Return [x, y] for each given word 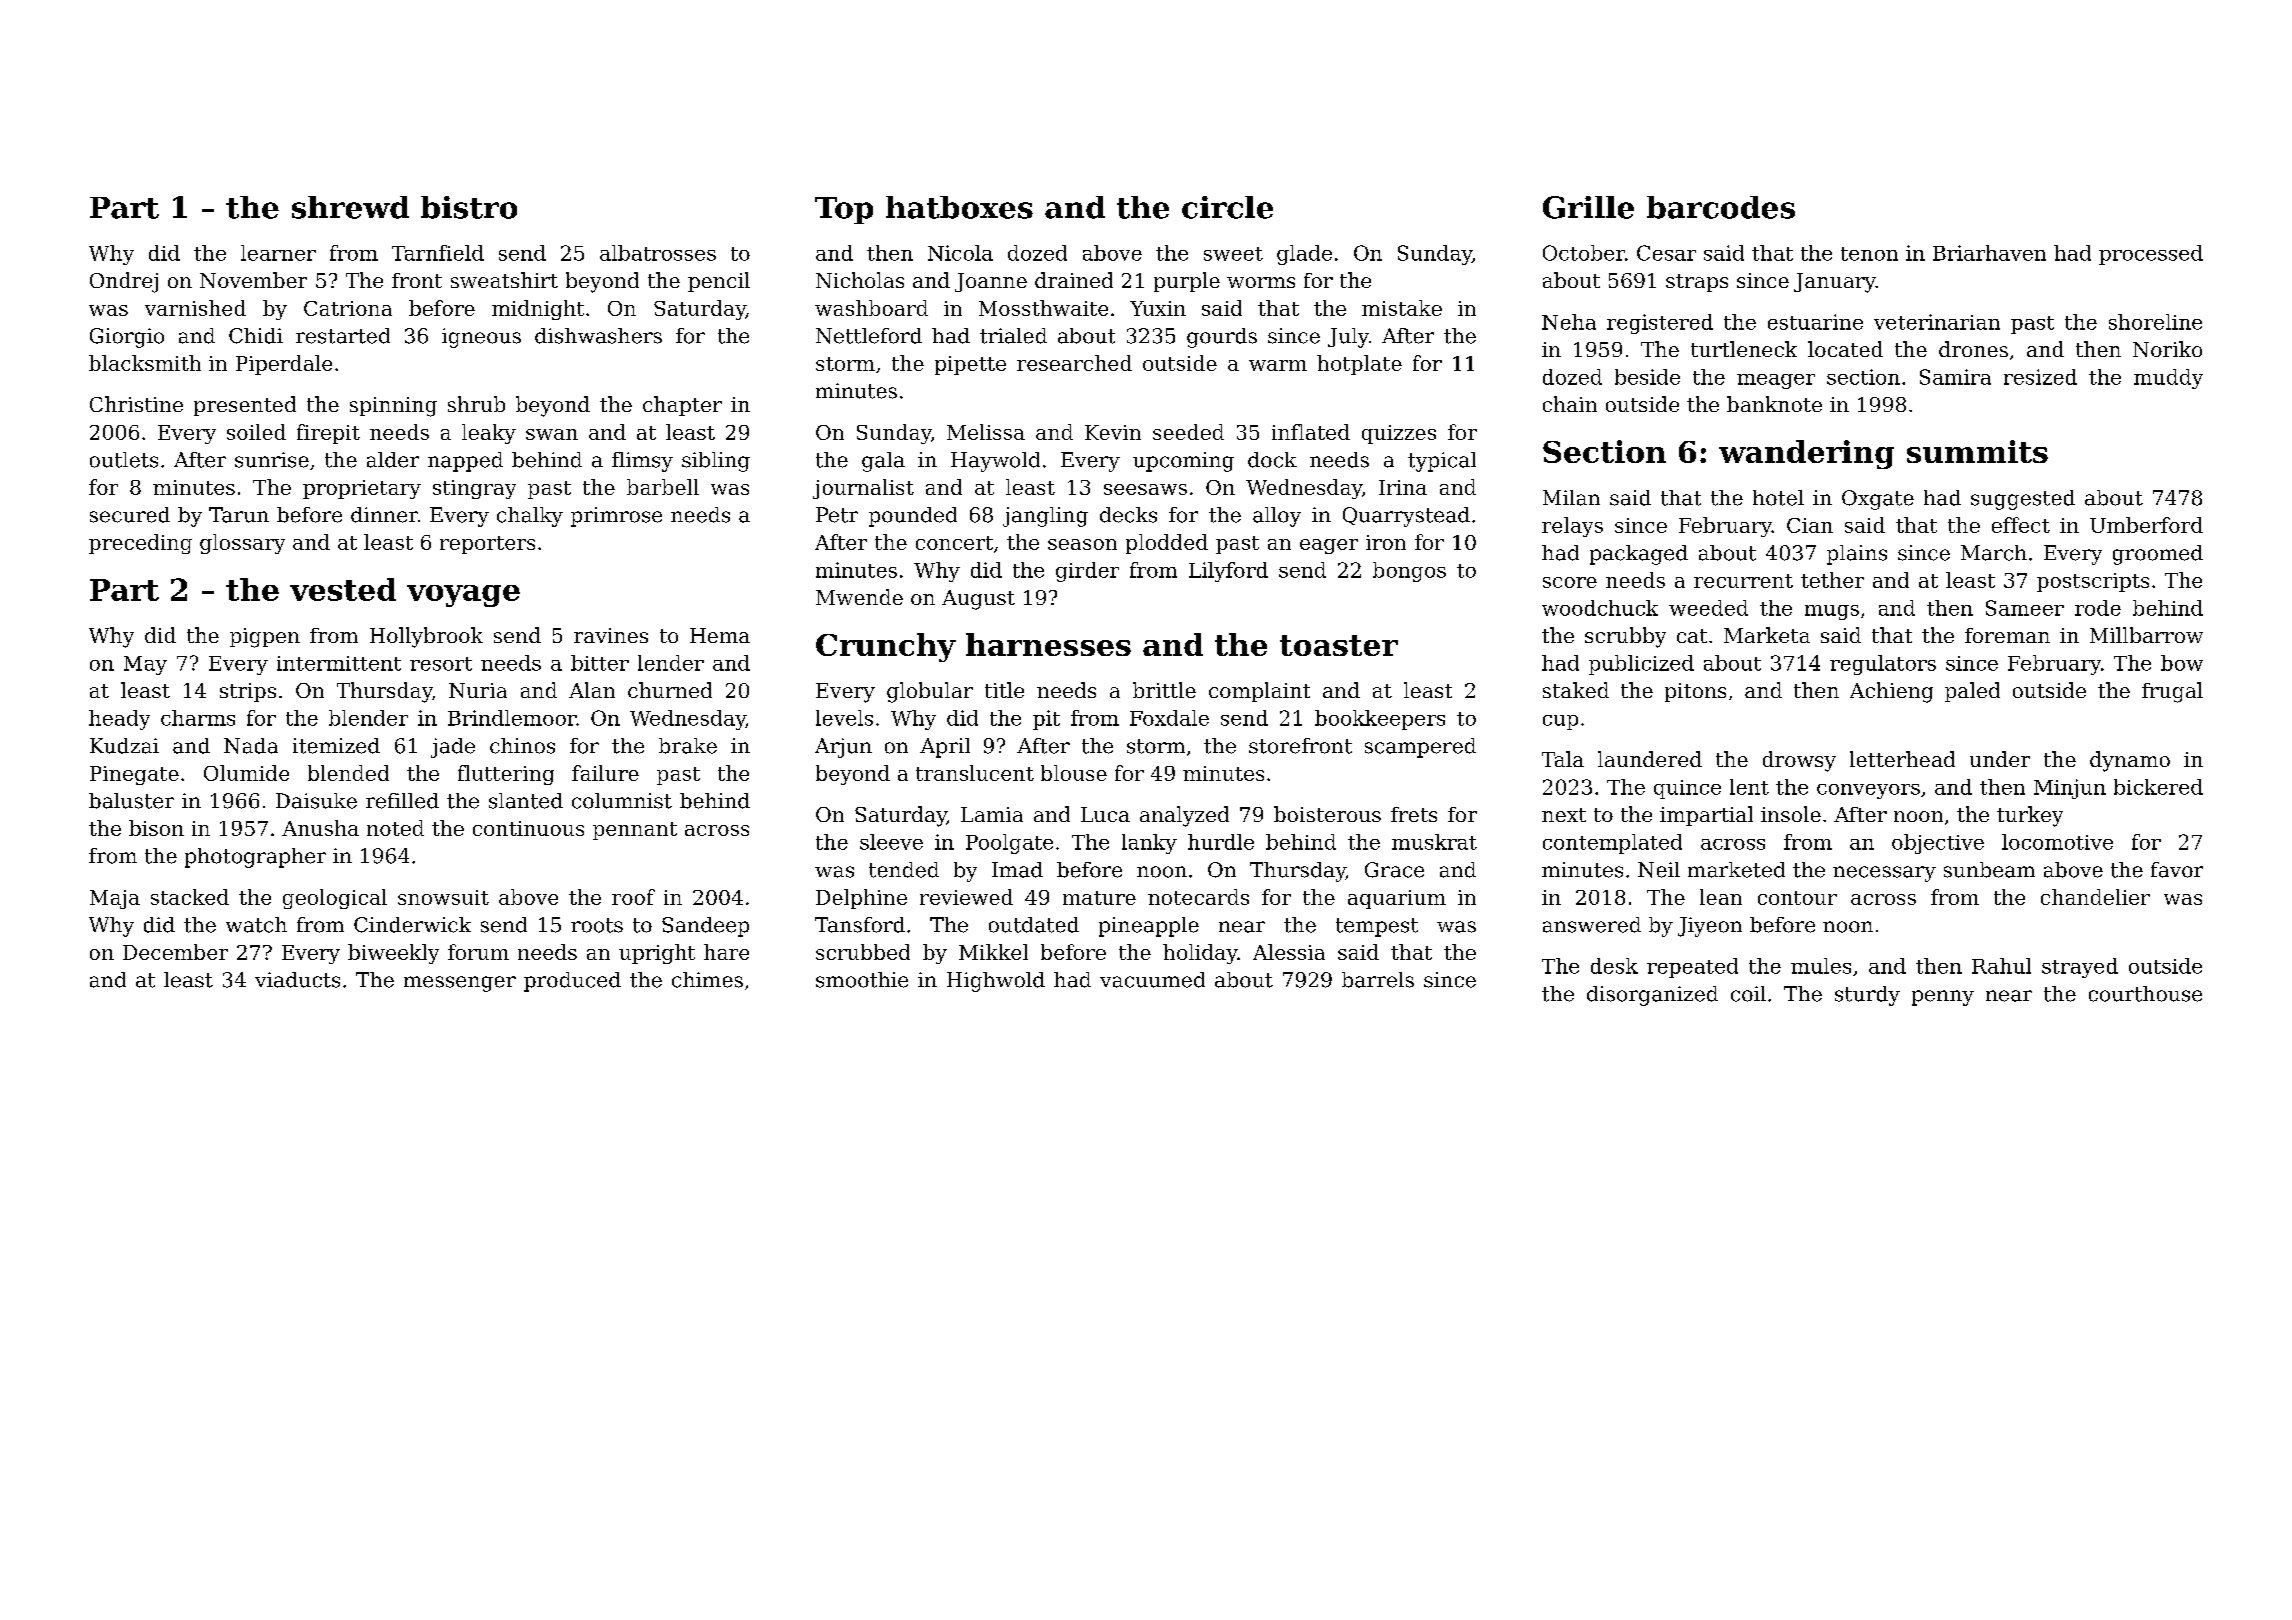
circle [1227, 207]
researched [1074, 363]
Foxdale [1169, 718]
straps [1697, 283]
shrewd [350, 207]
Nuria [478, 690]
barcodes [1721, 207]
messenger [460, 984]
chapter [682, 406]
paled [1972, 692]
